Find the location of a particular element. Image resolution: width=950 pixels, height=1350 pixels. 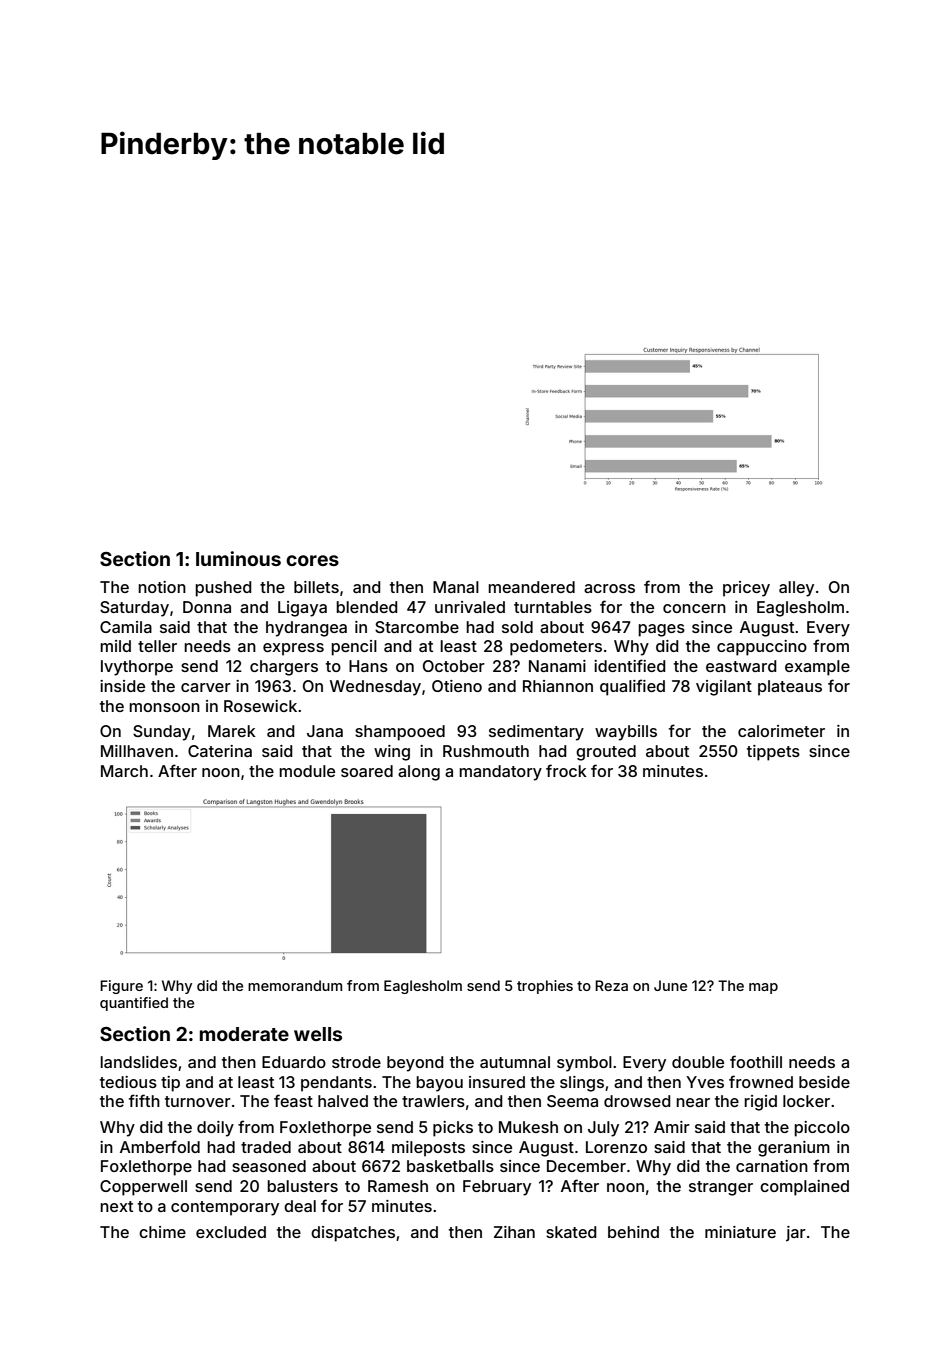

module is located at coordinates (307, 771).
